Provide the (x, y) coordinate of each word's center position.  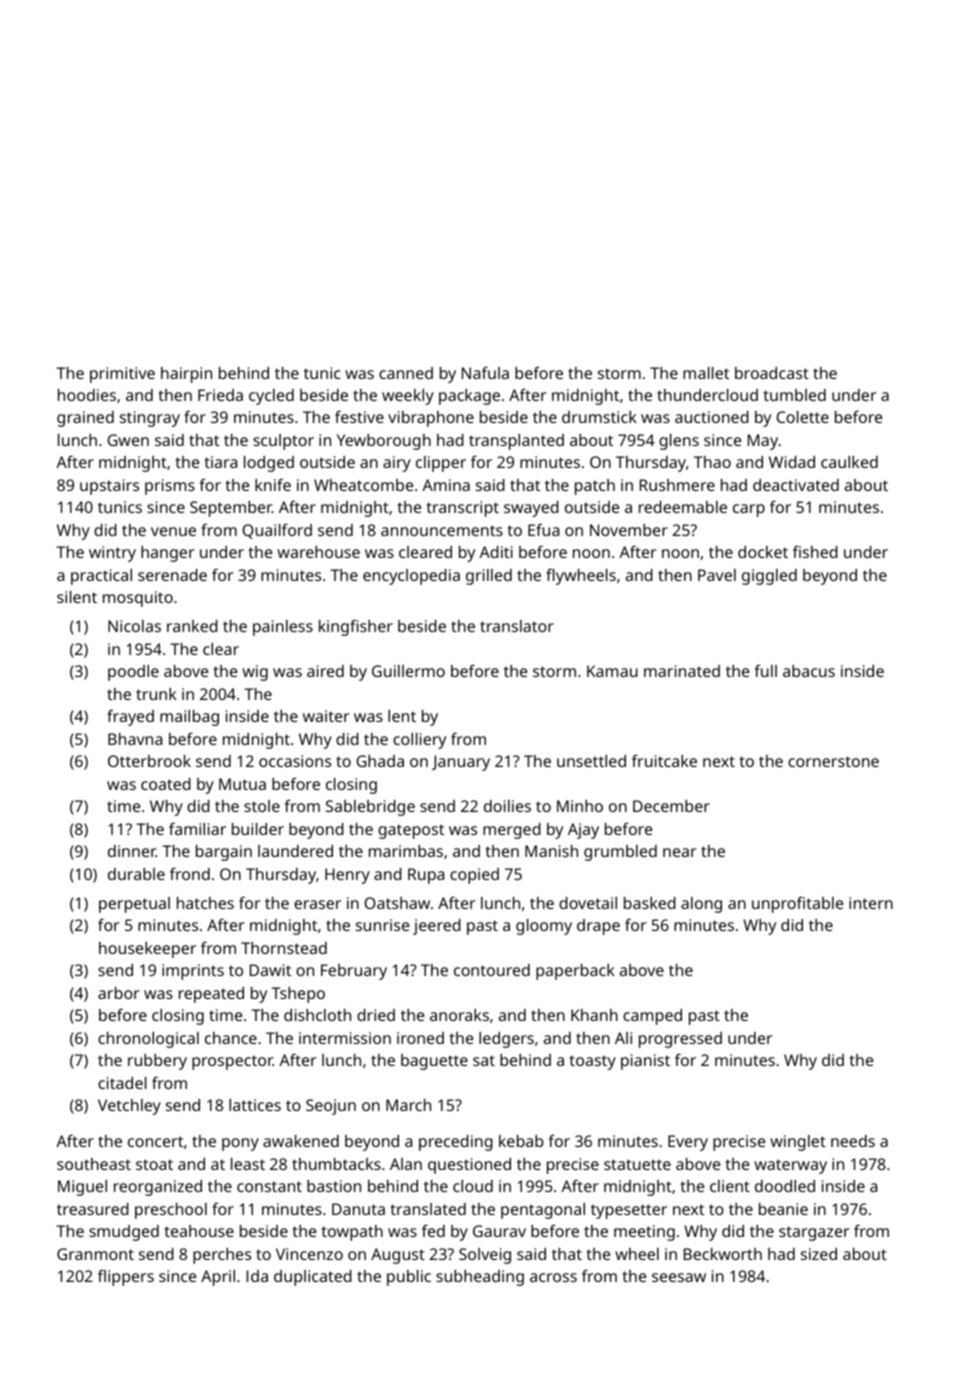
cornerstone (833, 761)
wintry (112, 554)
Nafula (485, 373)
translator (517, 626)
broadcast (772, 373)
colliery (419, 741)
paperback (575, 972)
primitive (122, 375)
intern (871, 903)
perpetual (134, 905)
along (701, 905)
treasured (93, 1209)
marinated (682, 671)
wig (255, 673)
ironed (420, 1038)
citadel (122, 1083)
